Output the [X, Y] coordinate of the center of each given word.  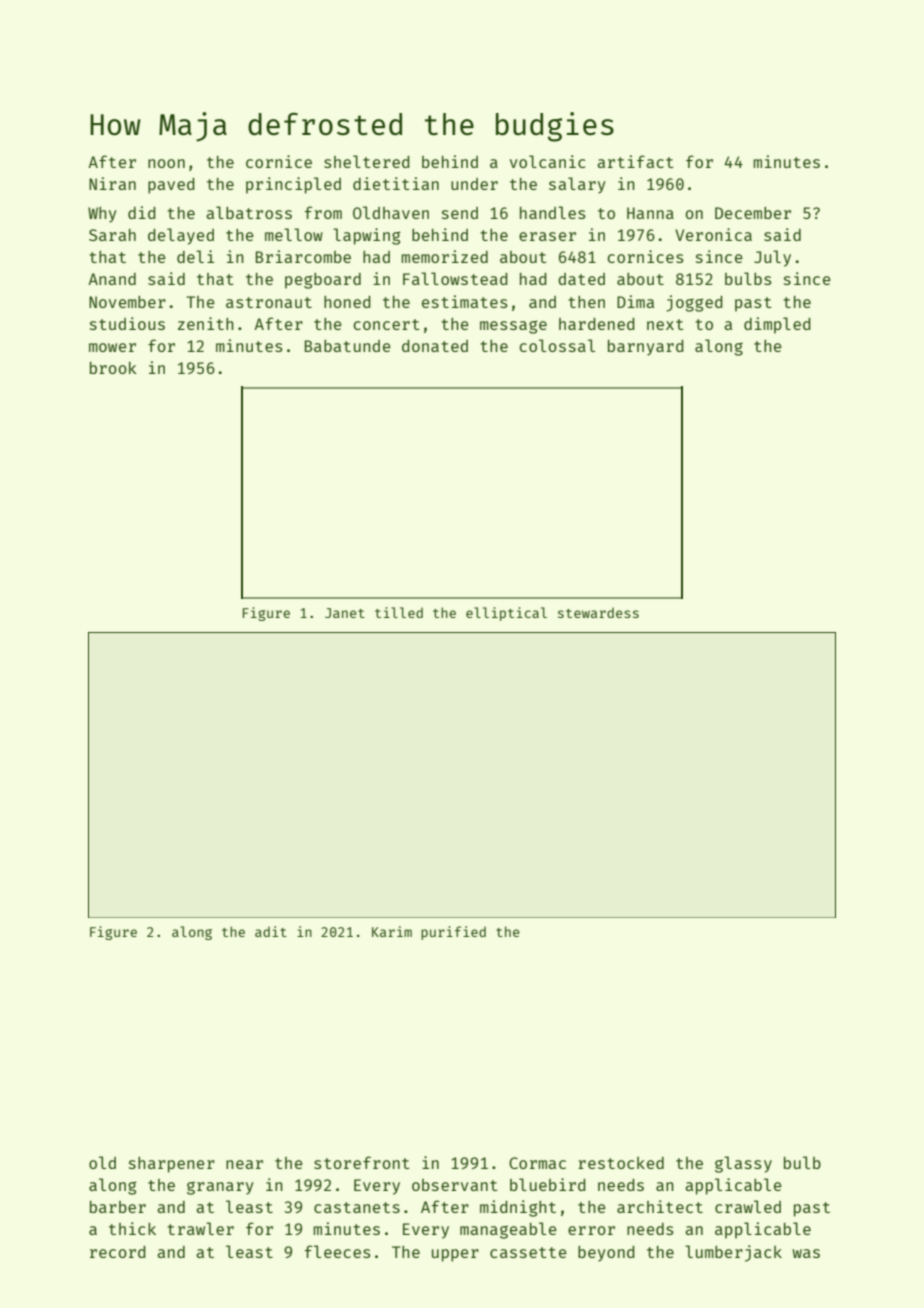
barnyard [646, 348]
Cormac [537, 1163]
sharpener [172, 1165]
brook [113, 368]
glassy [743, 1164]
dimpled [777, 325]
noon [166, 163]
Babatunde [348, 346]
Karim [392, 931]
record [118, 1252]
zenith [206, 323]
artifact [635, 161]
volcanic [547, 161]
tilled [399, 612]
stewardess [598, 613]
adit [271, 931]
